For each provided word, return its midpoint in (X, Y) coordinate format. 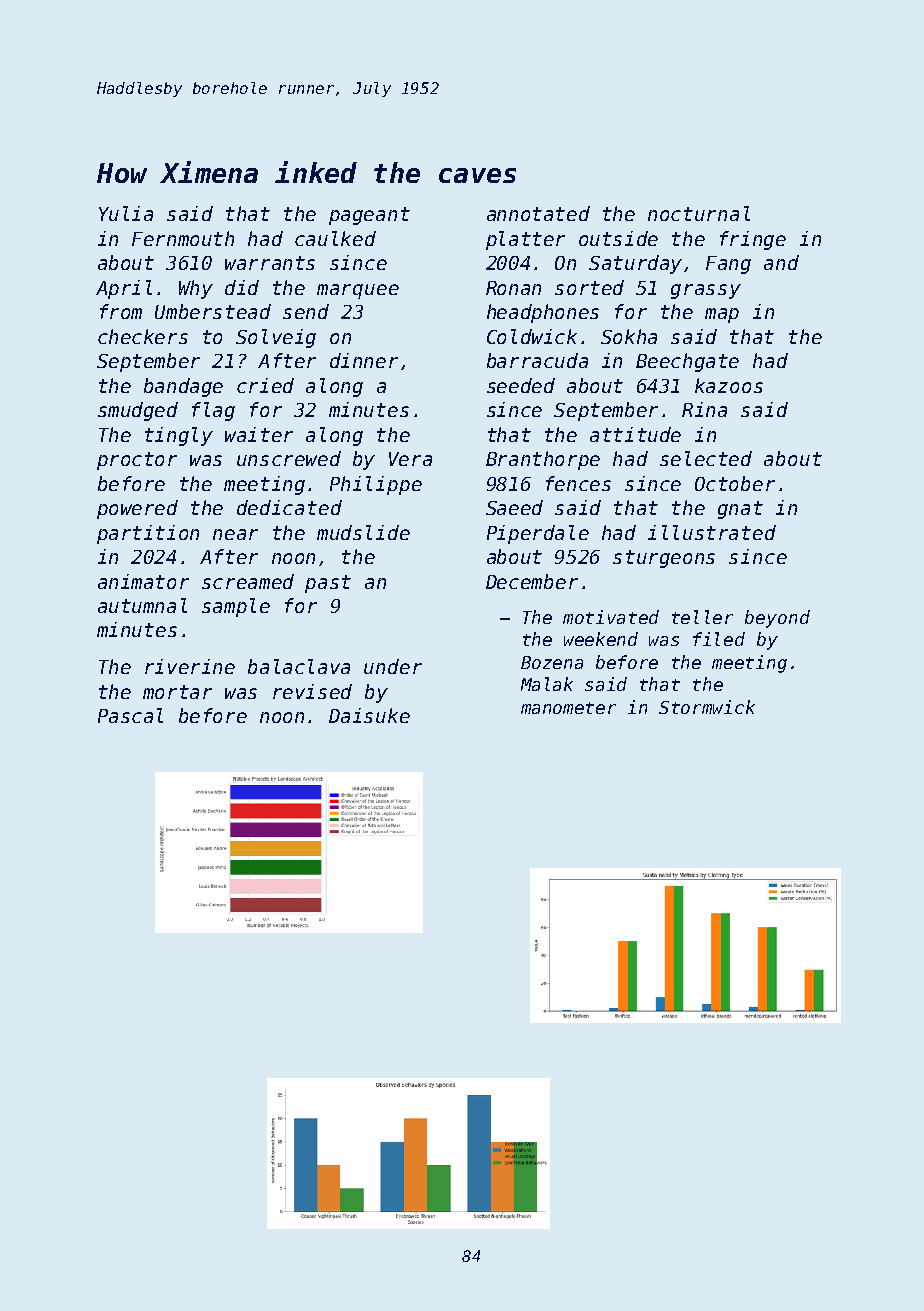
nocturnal (699, 213)
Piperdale (538, 534)
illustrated (712, 532)
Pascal (130, 715)
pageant (369, 216)
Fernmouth (183, 238)
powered (137, 509)
